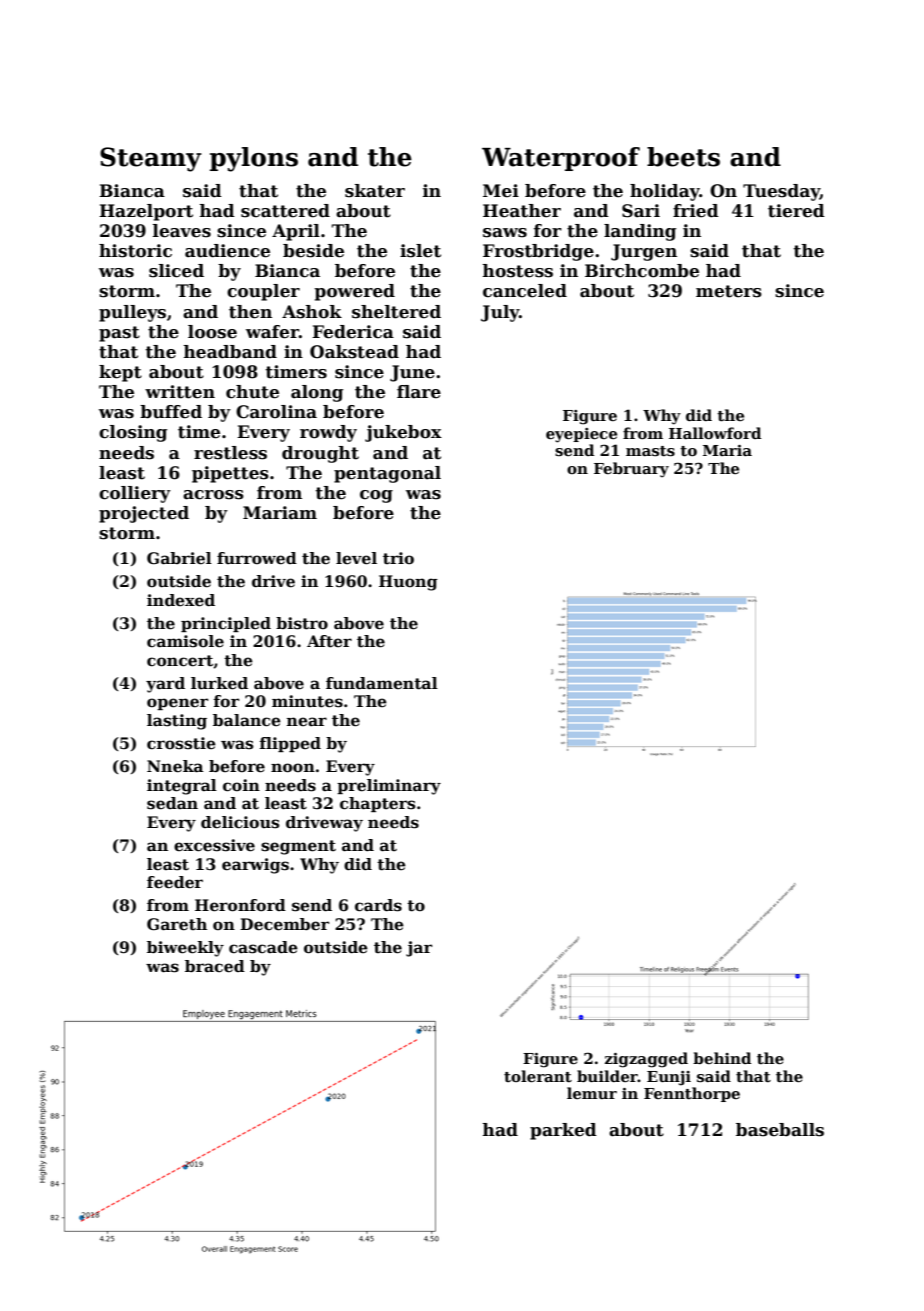  Describe the element at coordinates (215, 966) in the page. I see `braced` at that location.
